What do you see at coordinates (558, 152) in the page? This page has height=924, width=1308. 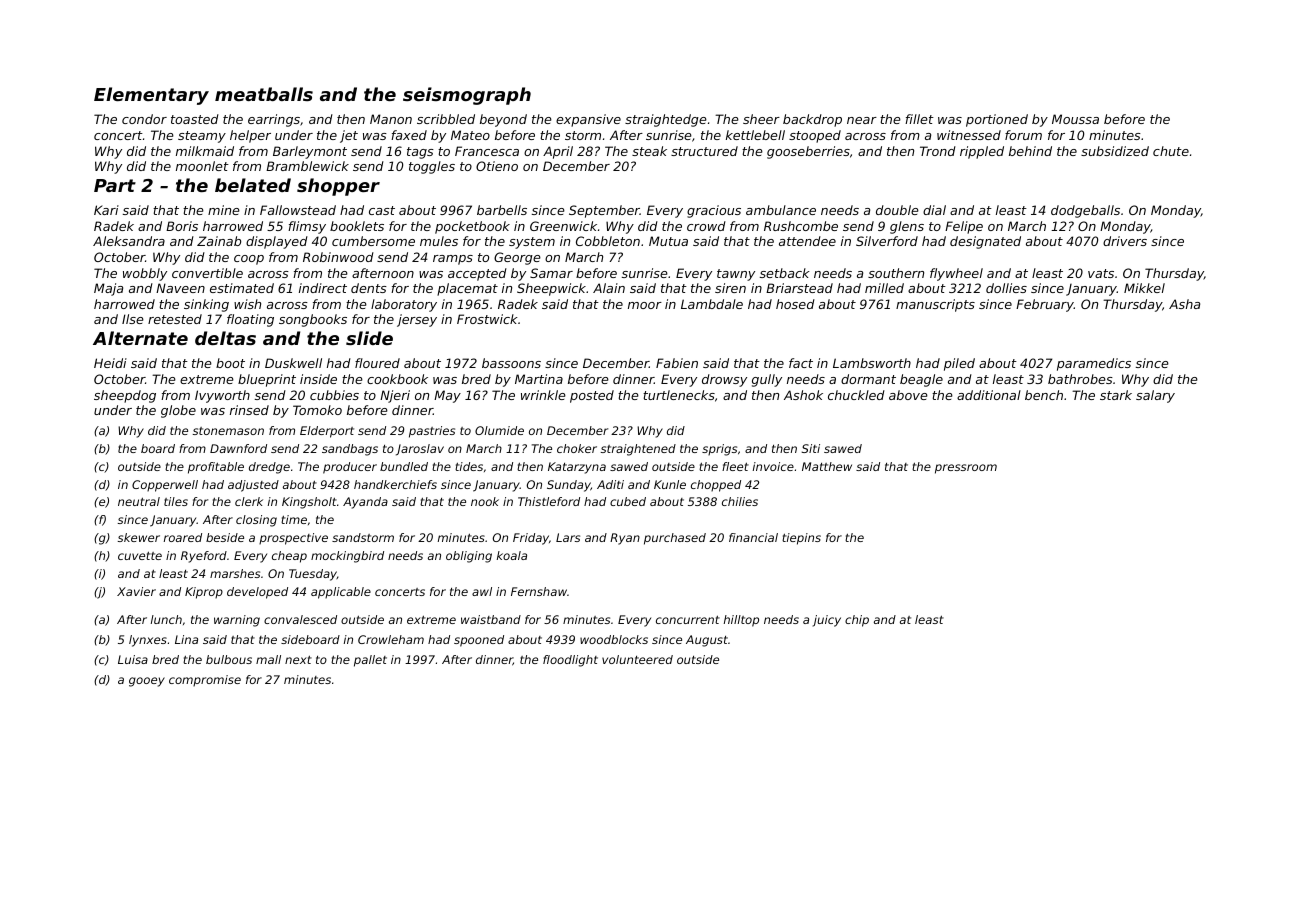 I see `April` at bounding box center [558, 152].
